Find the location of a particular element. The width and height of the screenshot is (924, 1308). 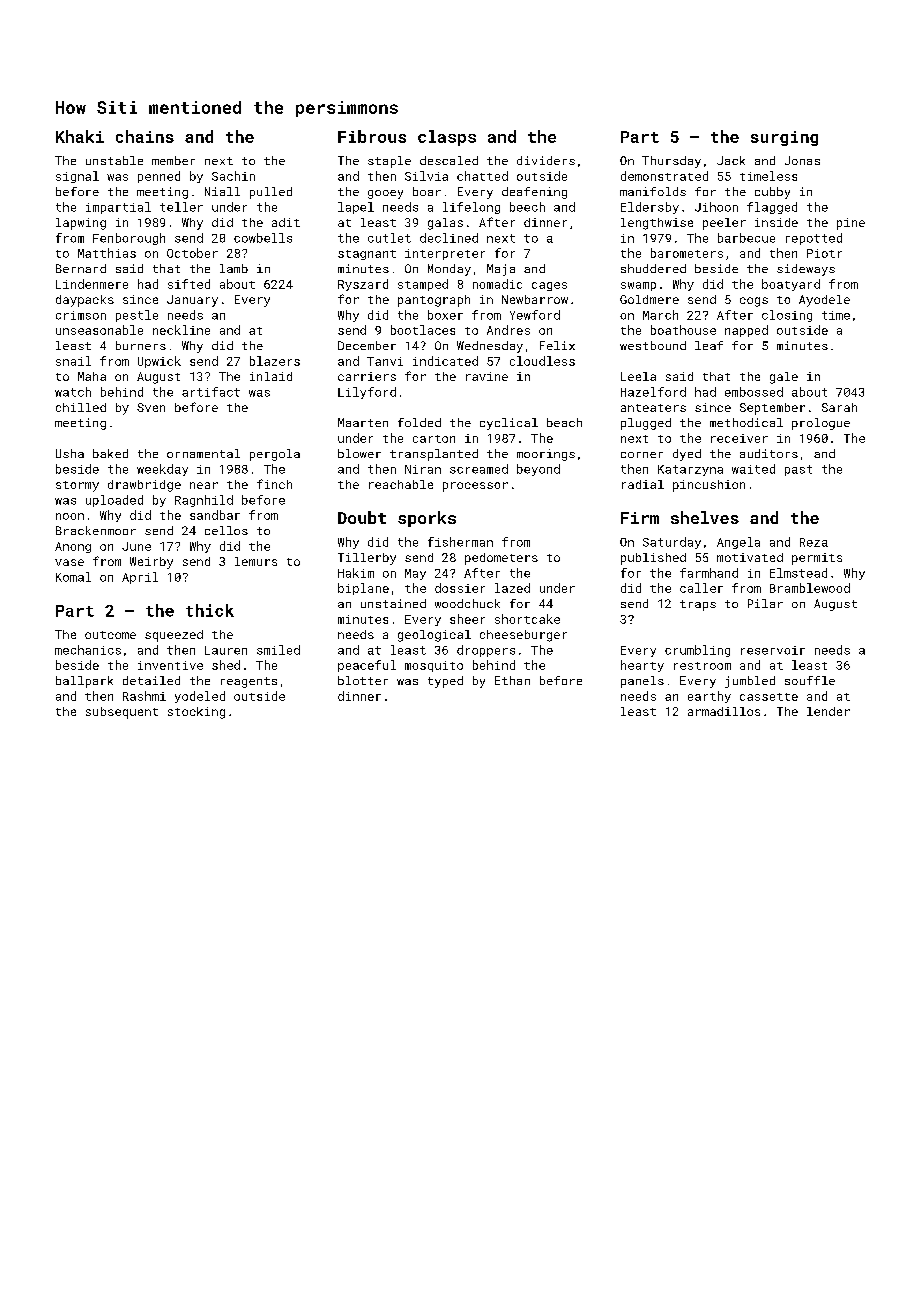

Fibrous is located at coordinates (372, 136).
